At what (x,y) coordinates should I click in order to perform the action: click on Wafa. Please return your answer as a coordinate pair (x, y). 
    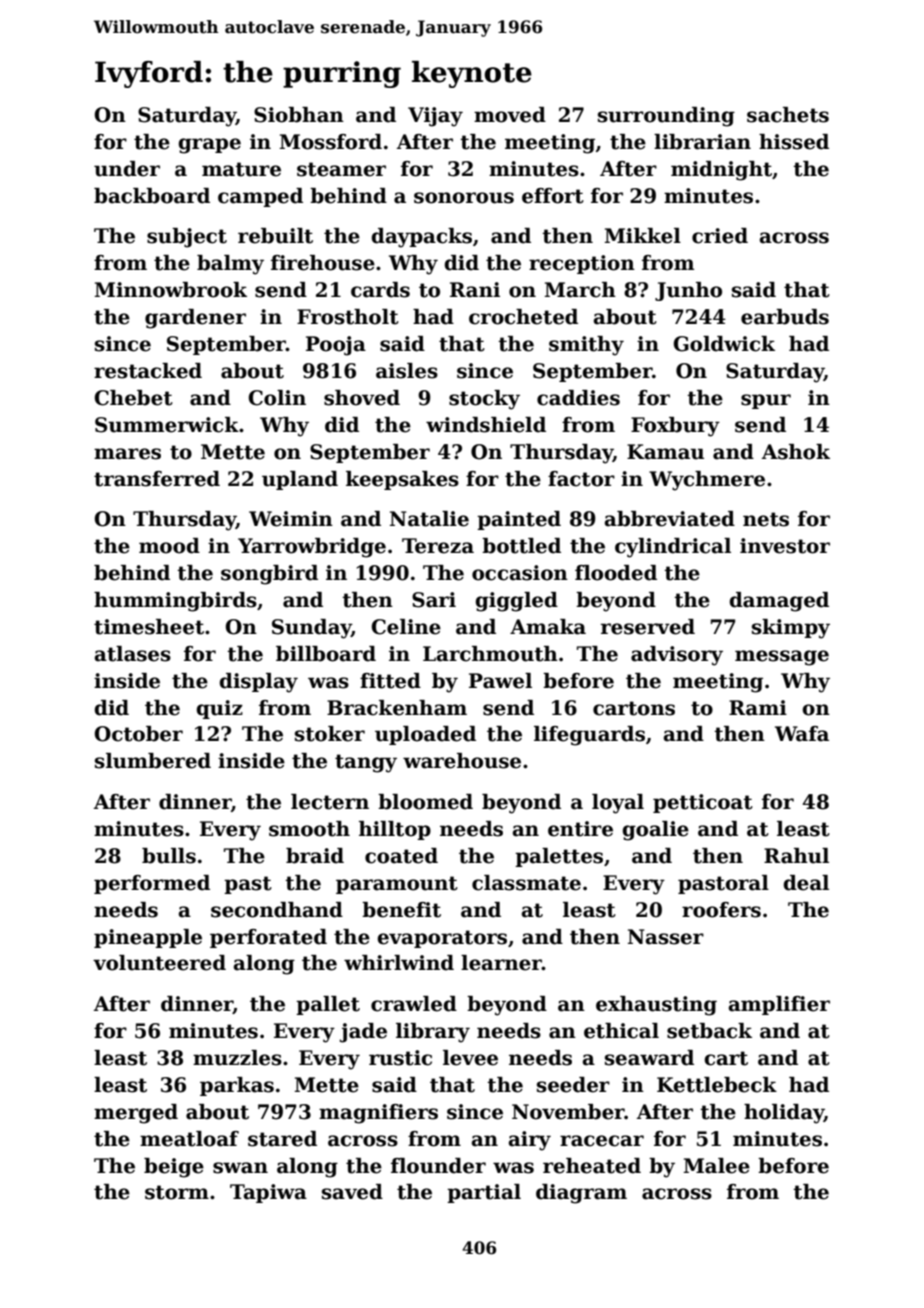
    Looking at the image, I should click on (802, 734).
